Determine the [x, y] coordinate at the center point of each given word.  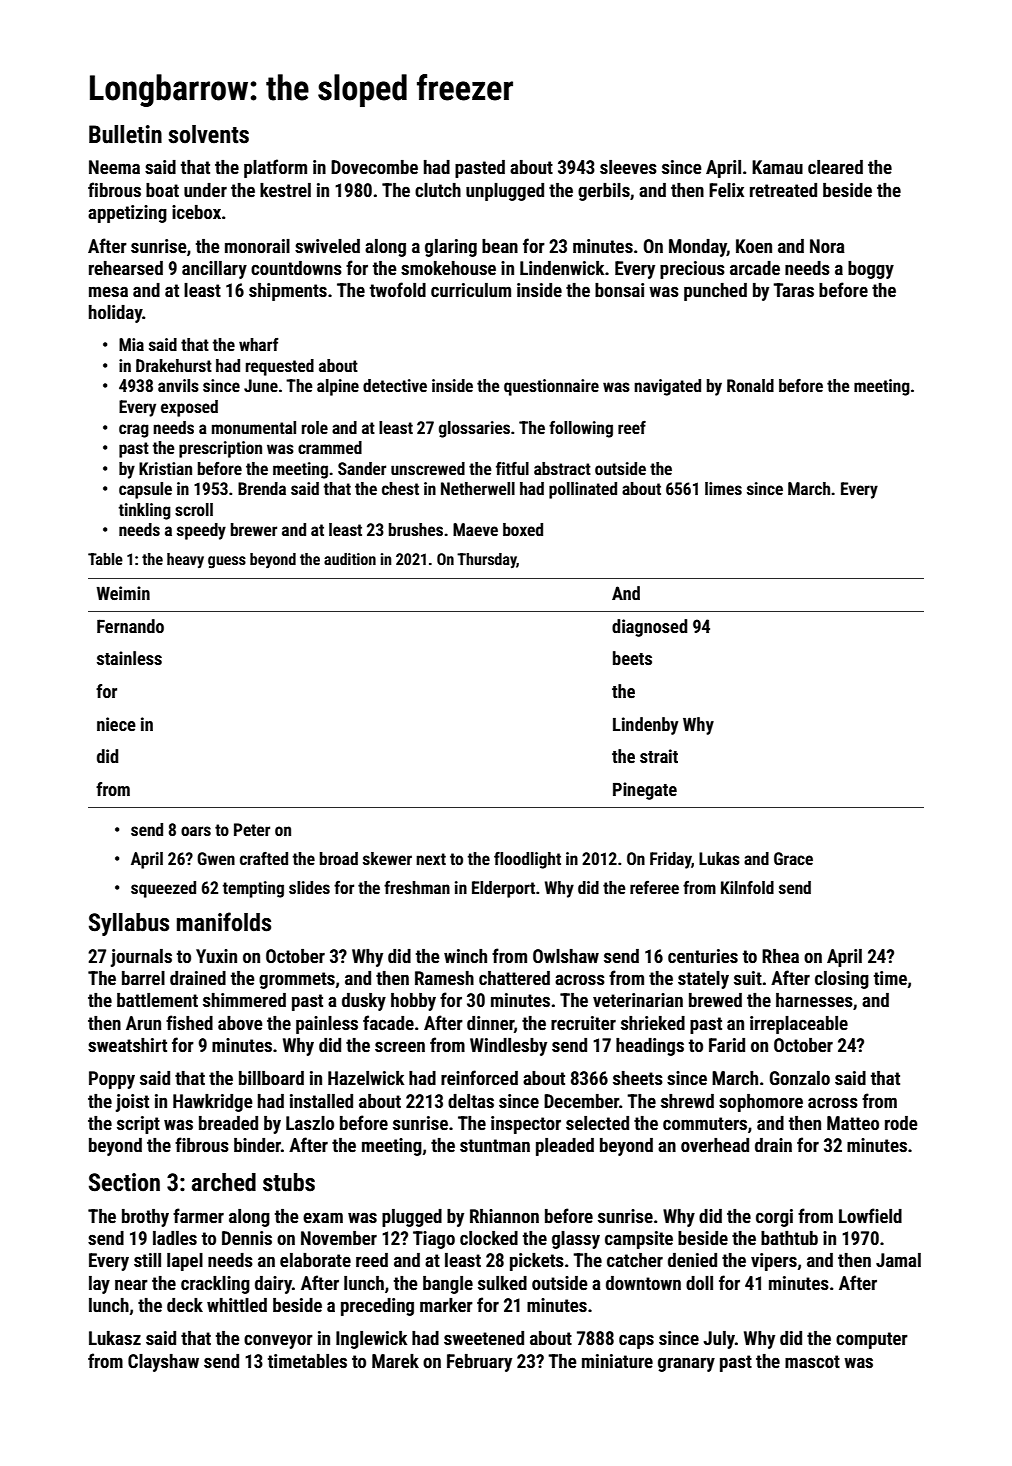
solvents [208, 134]
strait [659, 756]
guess [227, 562]
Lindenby [645, 726]
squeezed [163, 889]
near [131, 1284]
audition [350, 559]
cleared [835, 167]
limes [723, 488]
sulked [502, 1283]
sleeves [628, 167]
